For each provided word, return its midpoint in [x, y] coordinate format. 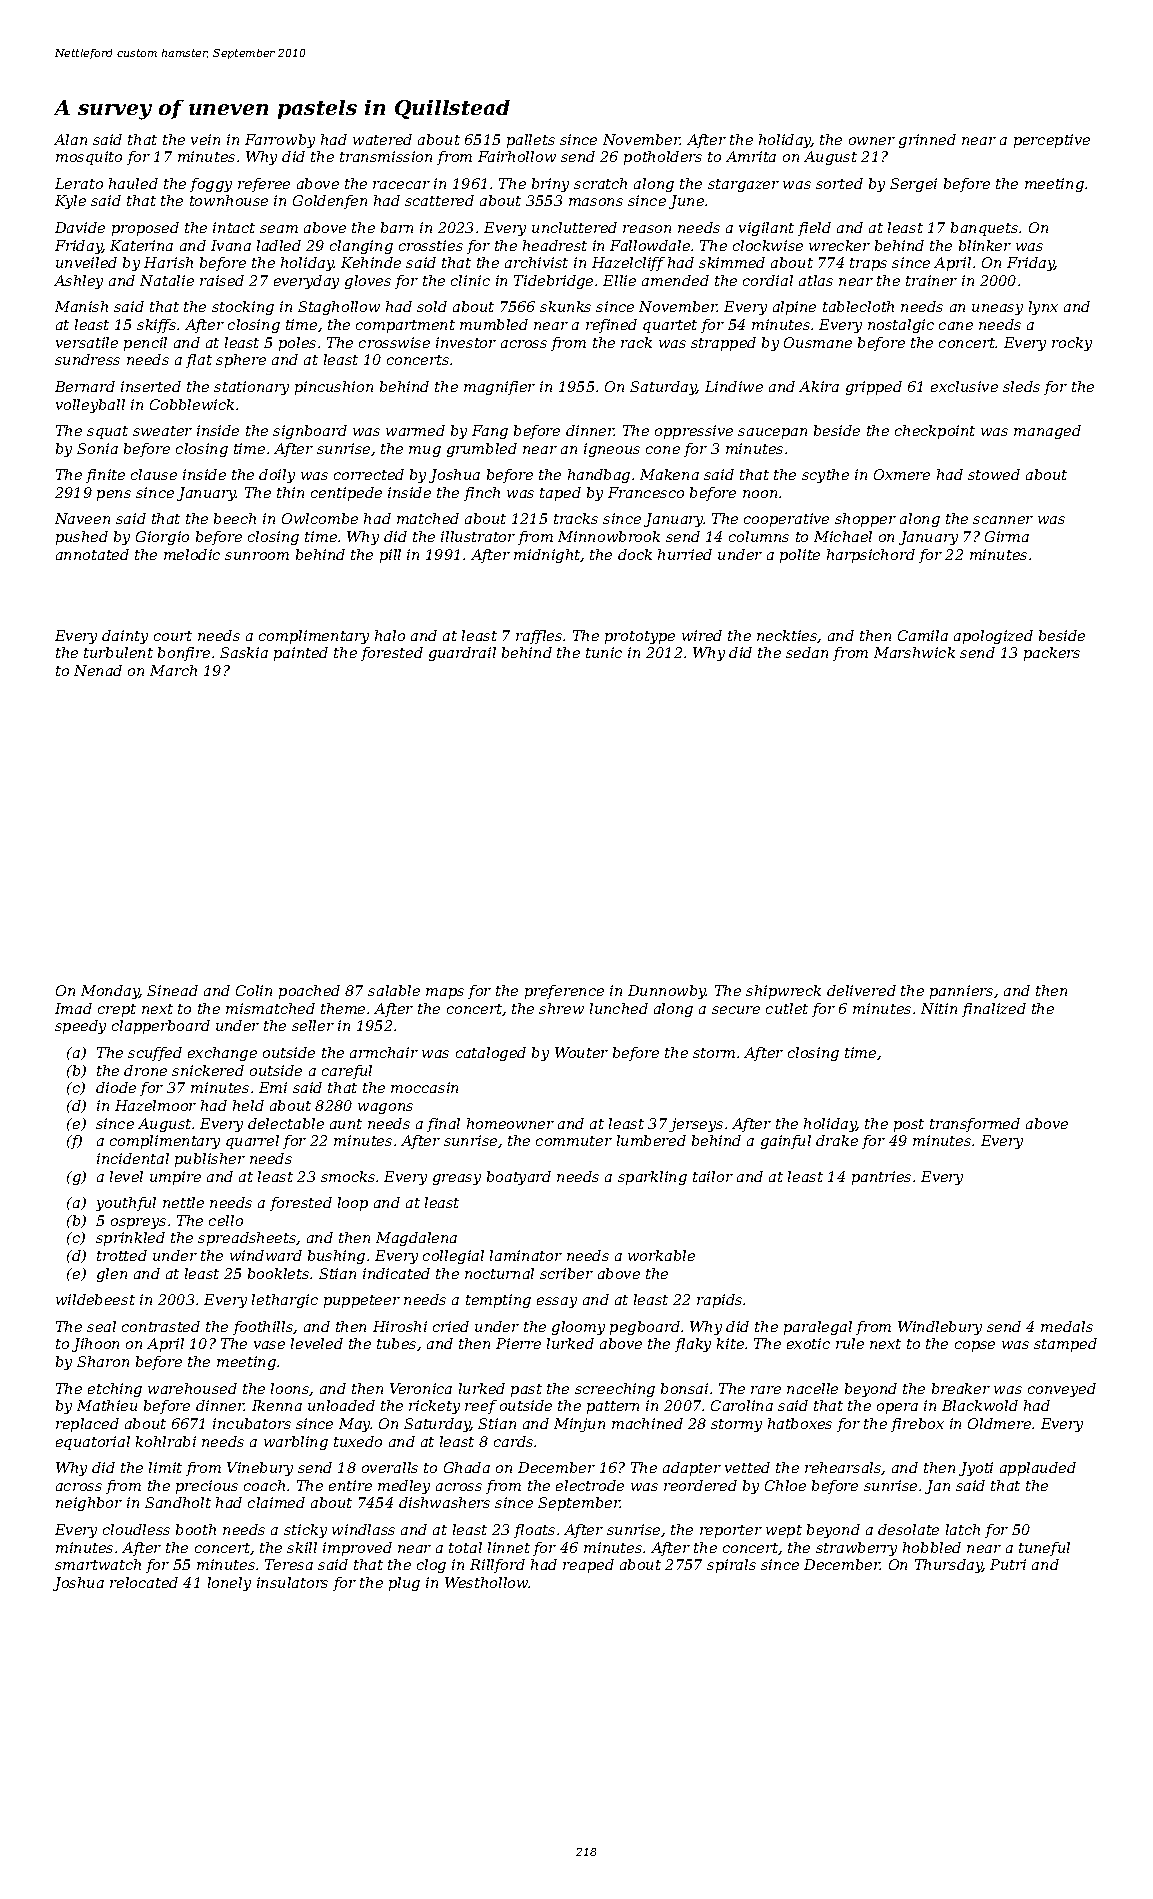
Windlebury [940, 1328]
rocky [1072, 344]
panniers [961, 992]
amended [675, 280]
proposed [145, 229]
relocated [144, 1582]
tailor [713, 1176]
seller [313, 1025]
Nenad [98, 670]
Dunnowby [667, 992]
